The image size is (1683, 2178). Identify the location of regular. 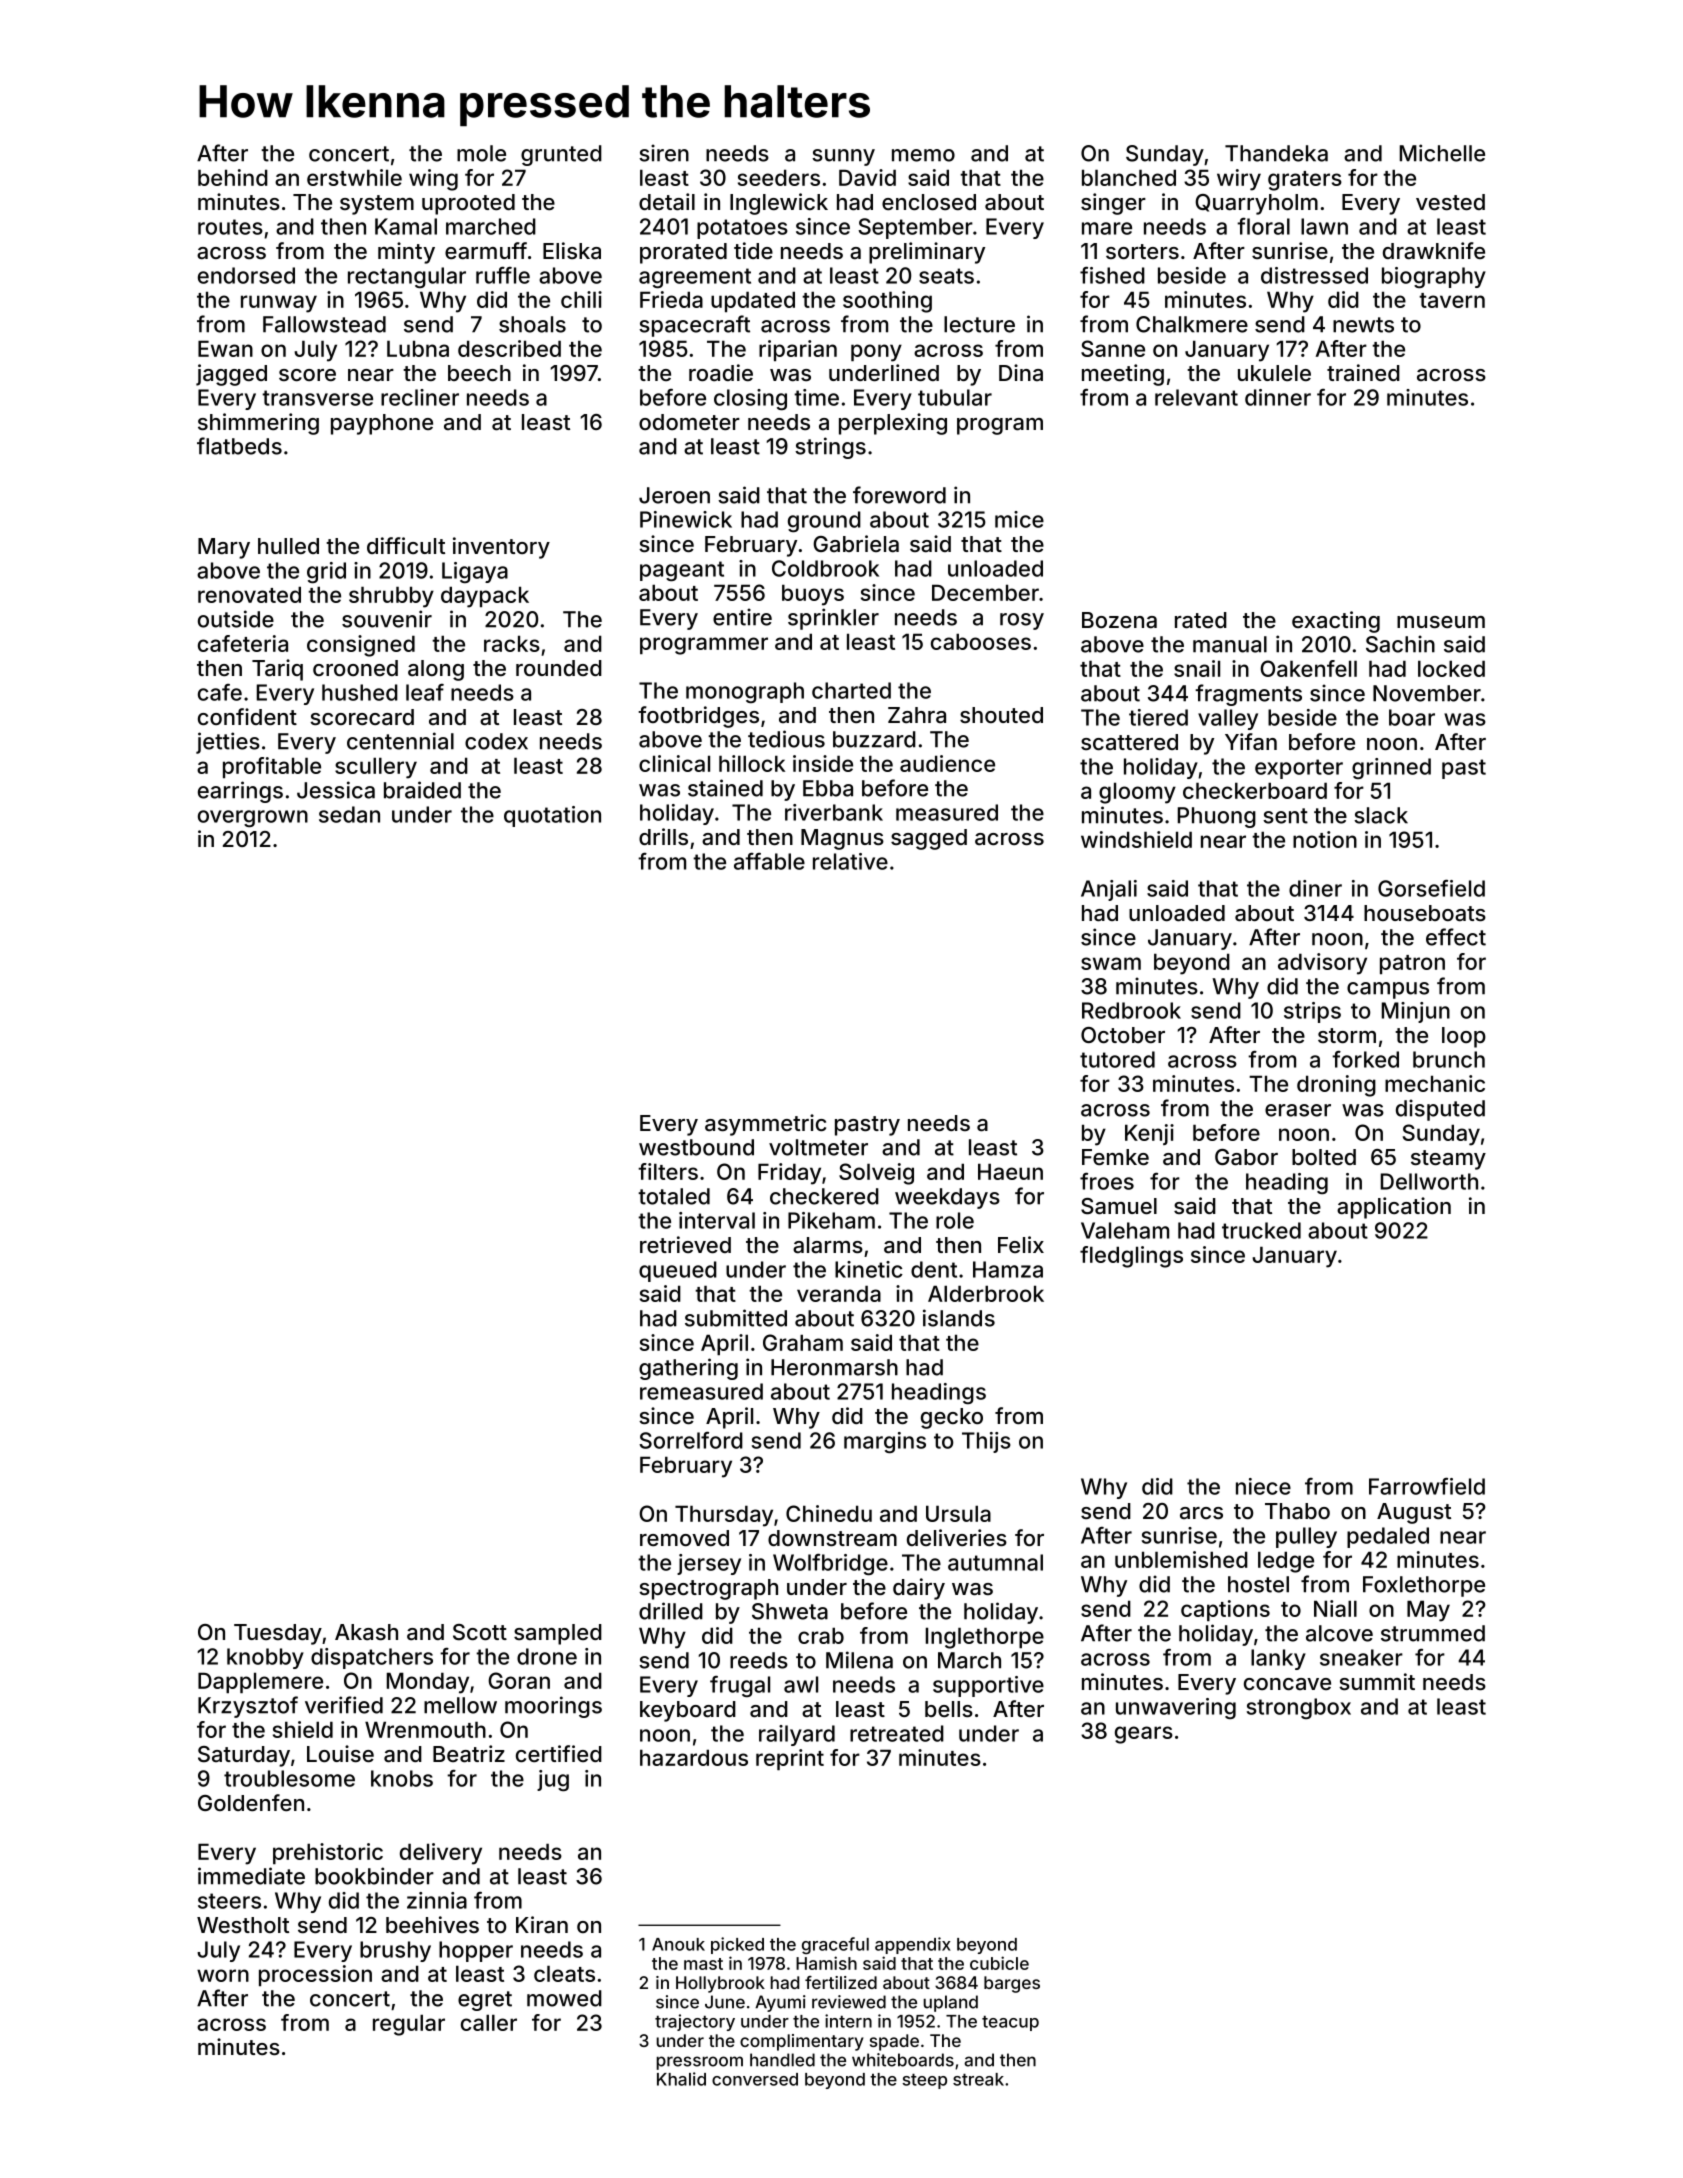
(409, 2025).
